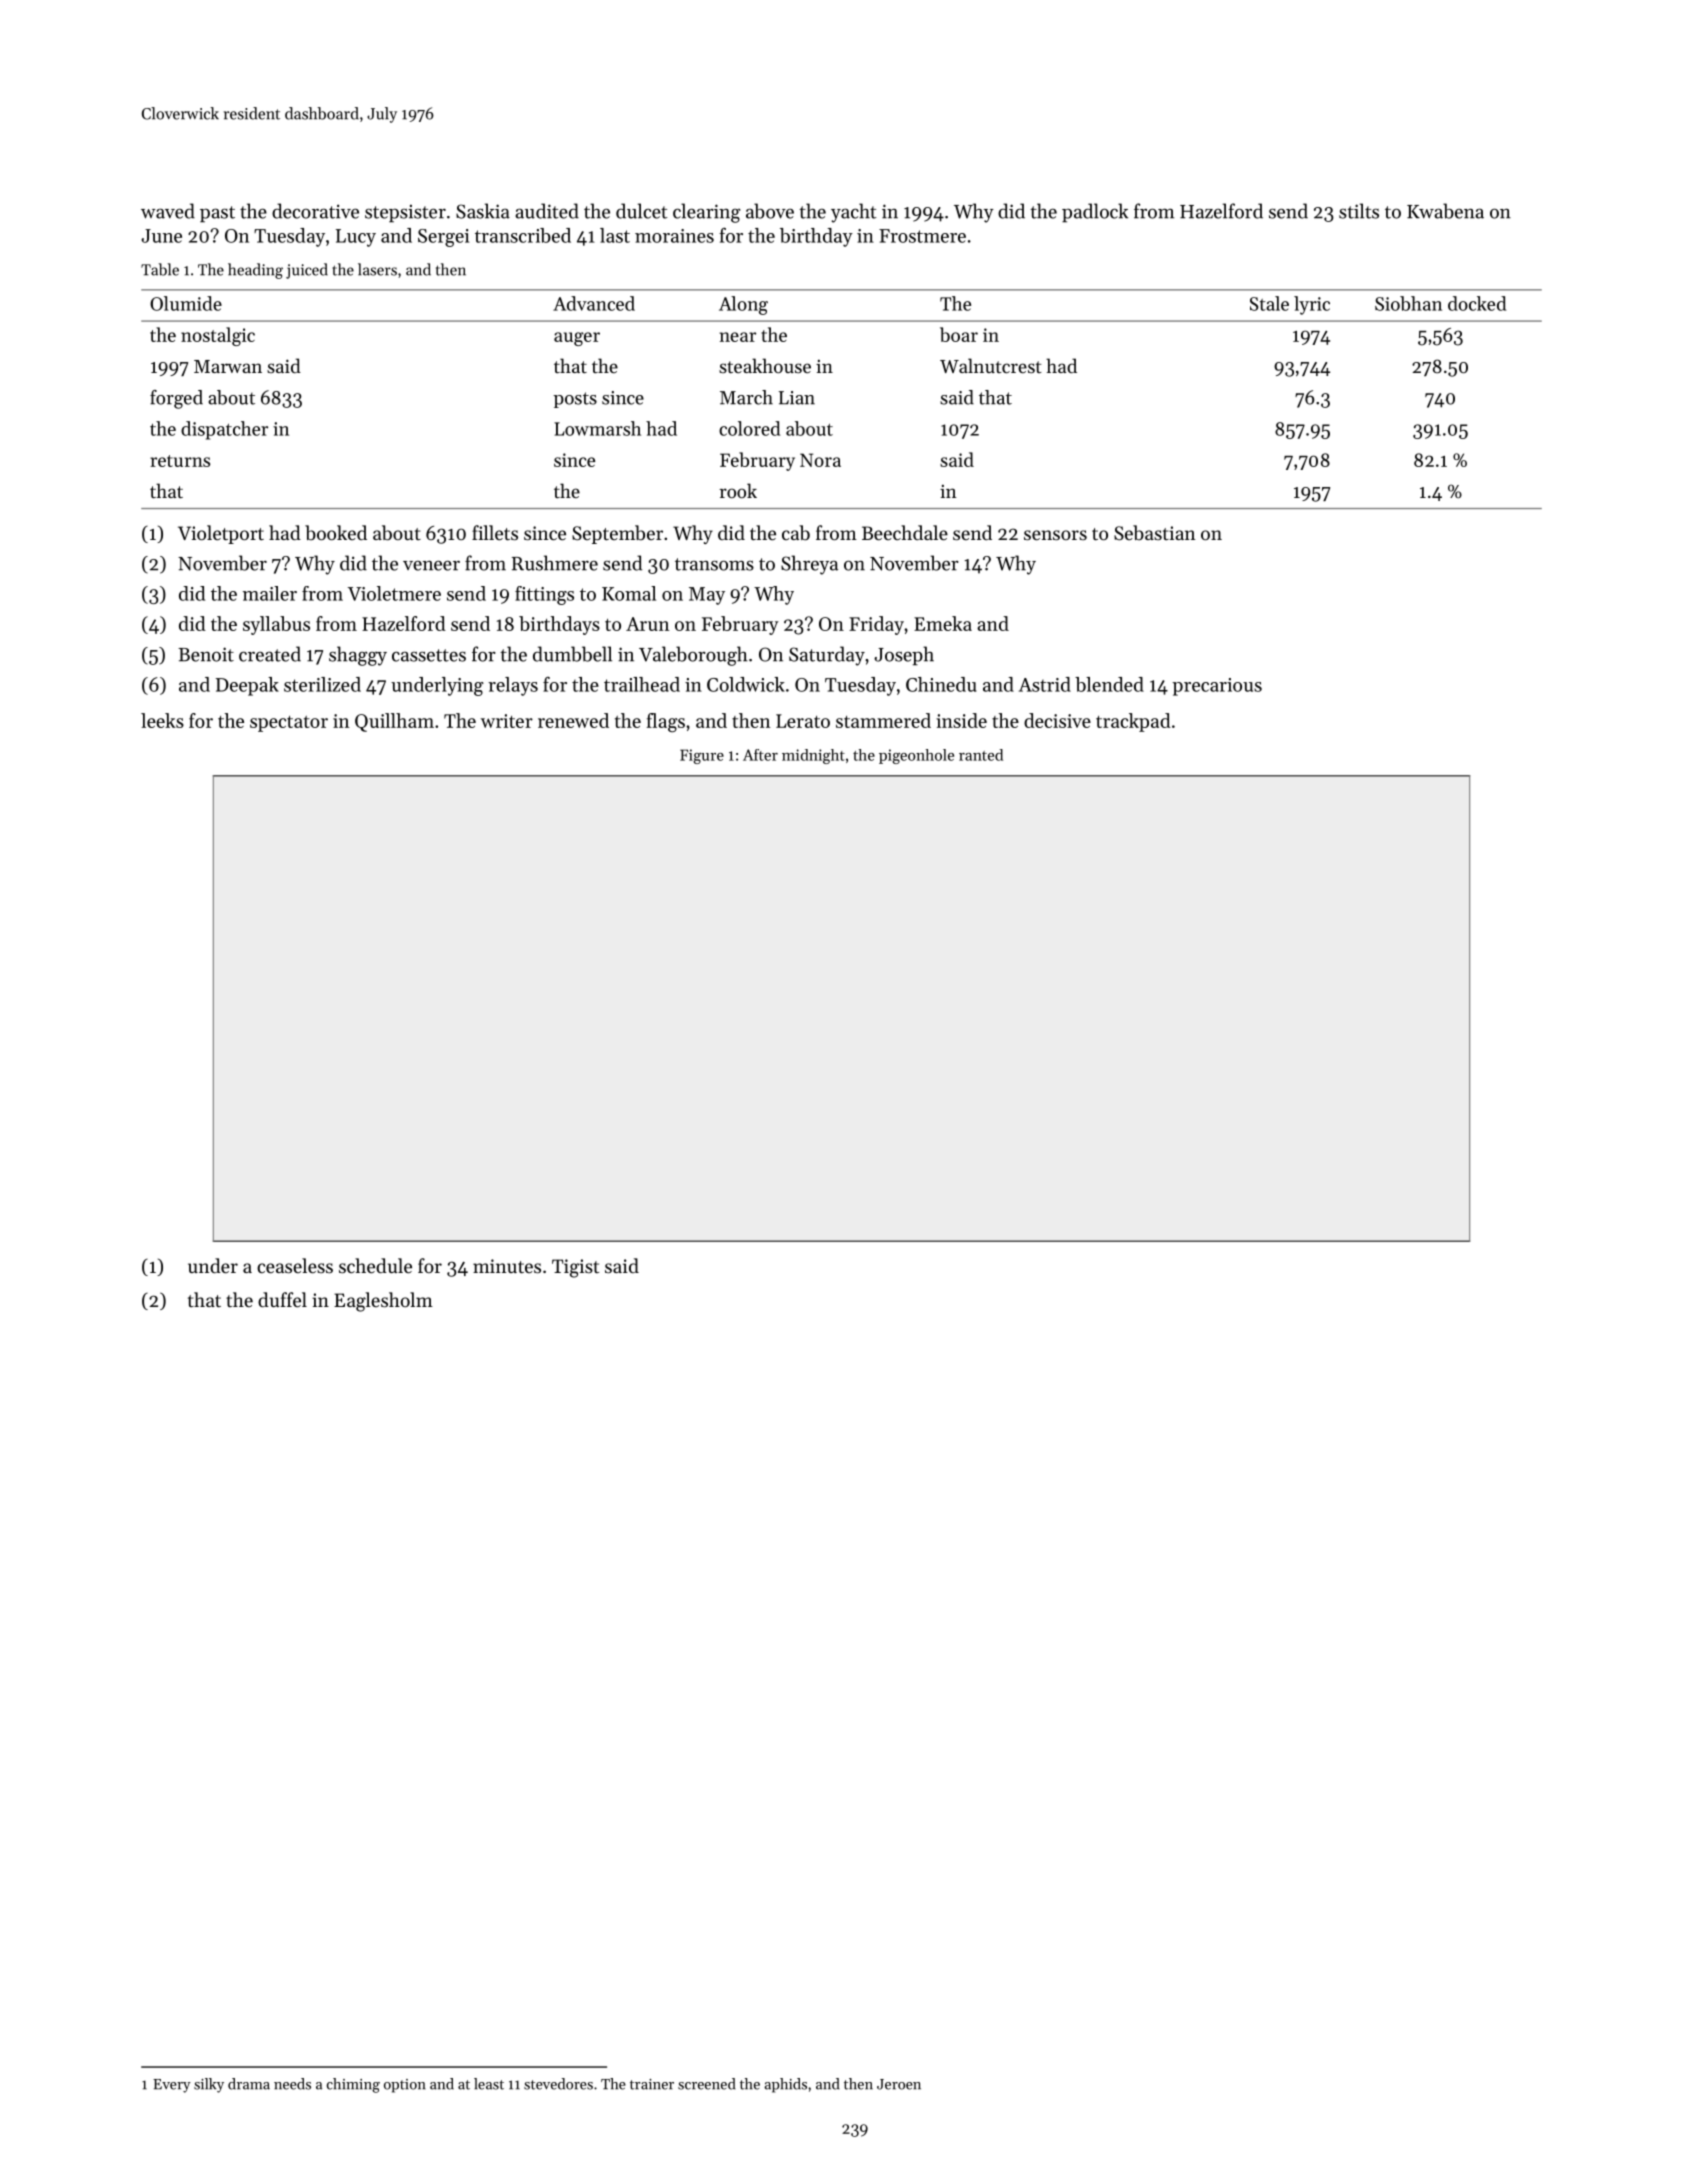  What do you see at coordinates (813, 756) in the document?
I see `midnight` at bounding box center [813, 756].
